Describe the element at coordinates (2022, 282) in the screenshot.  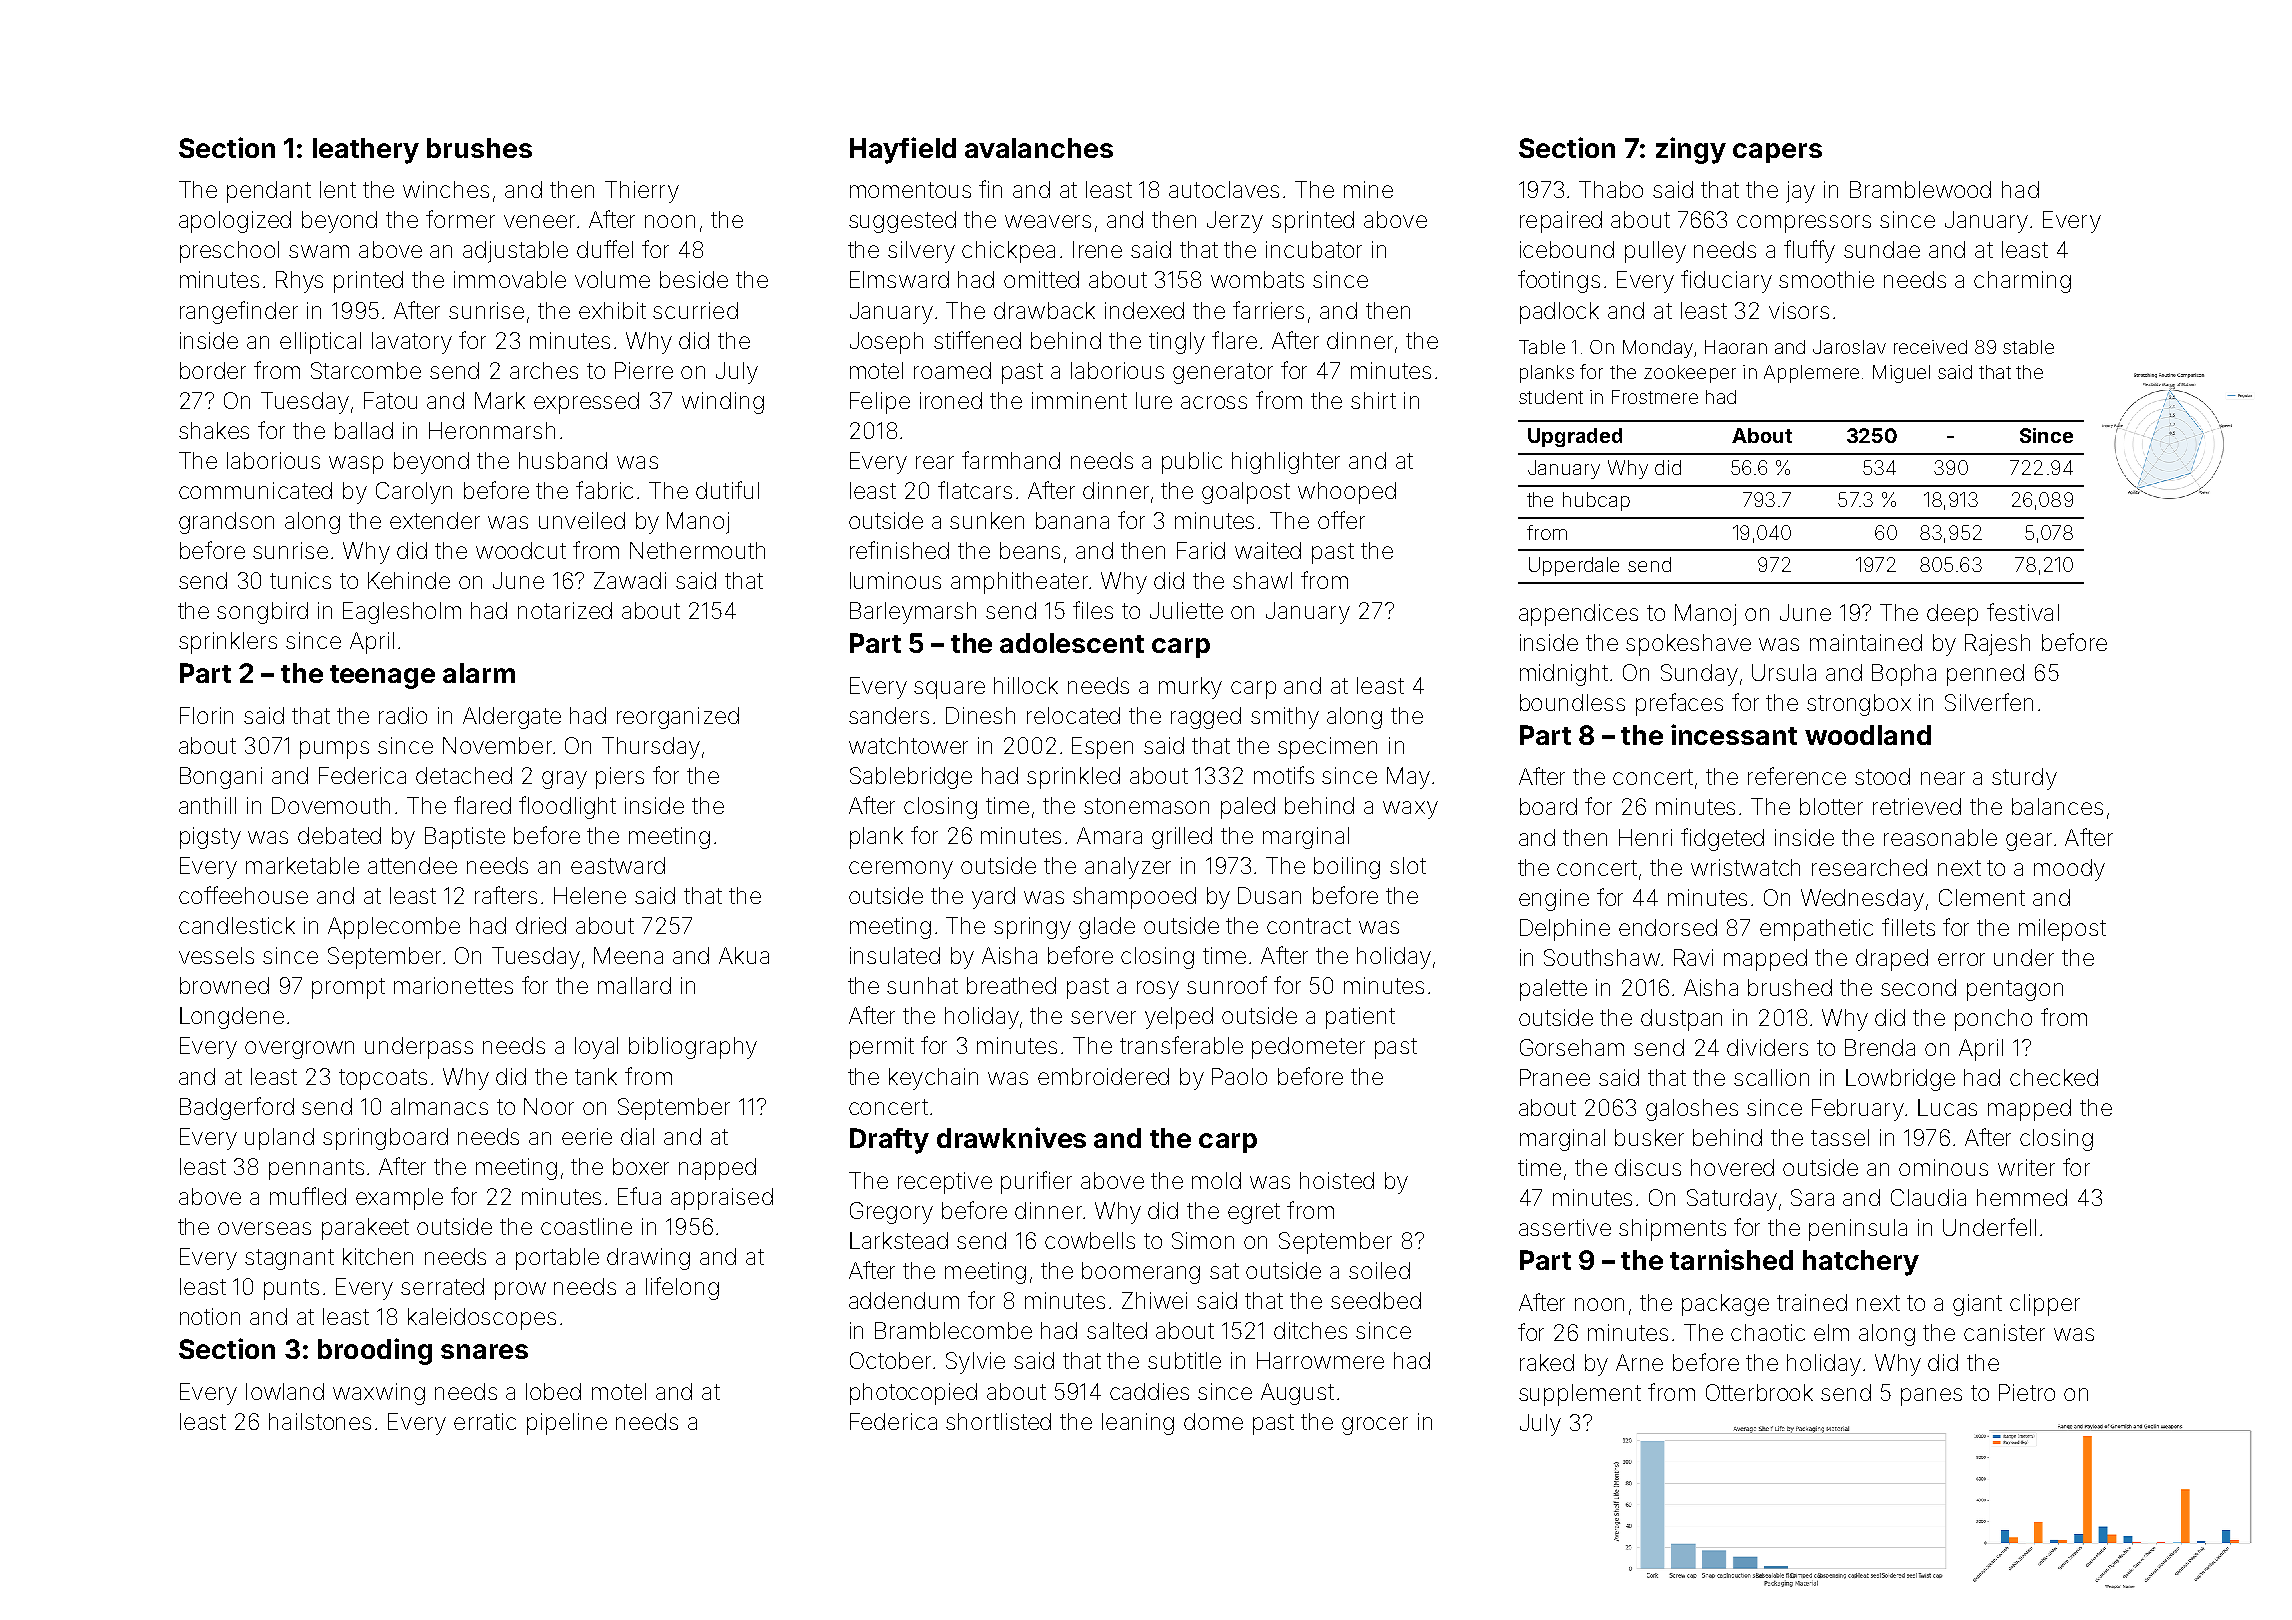
I see `charming` at that location.
